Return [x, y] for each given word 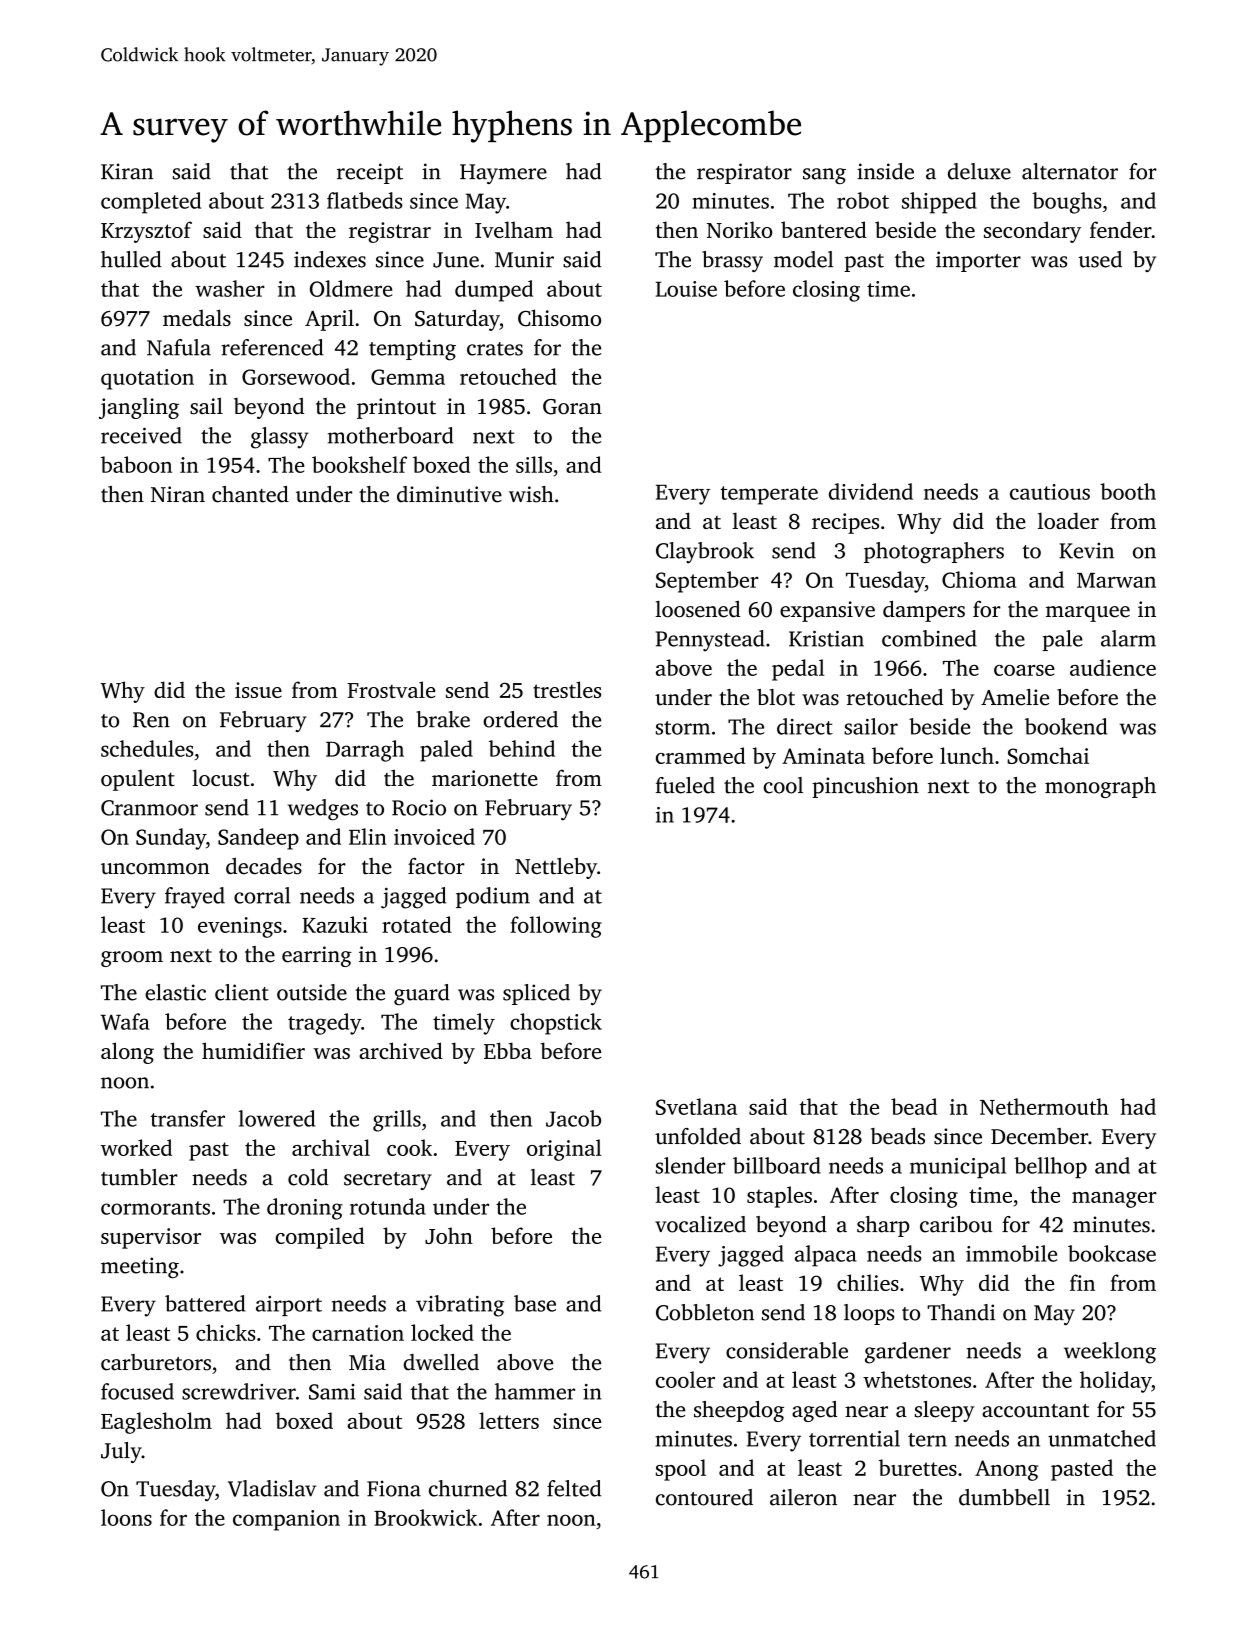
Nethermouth [1044, 1106]
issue [258, 690]
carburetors [156, 1362]
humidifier [253, 1050]
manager [1114, 1200]
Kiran [127, 171]
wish [531, 494]
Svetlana [696, 1106]
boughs [1067, 203]
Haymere [503, 174]
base [535, 1303]
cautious [1050, 492]
